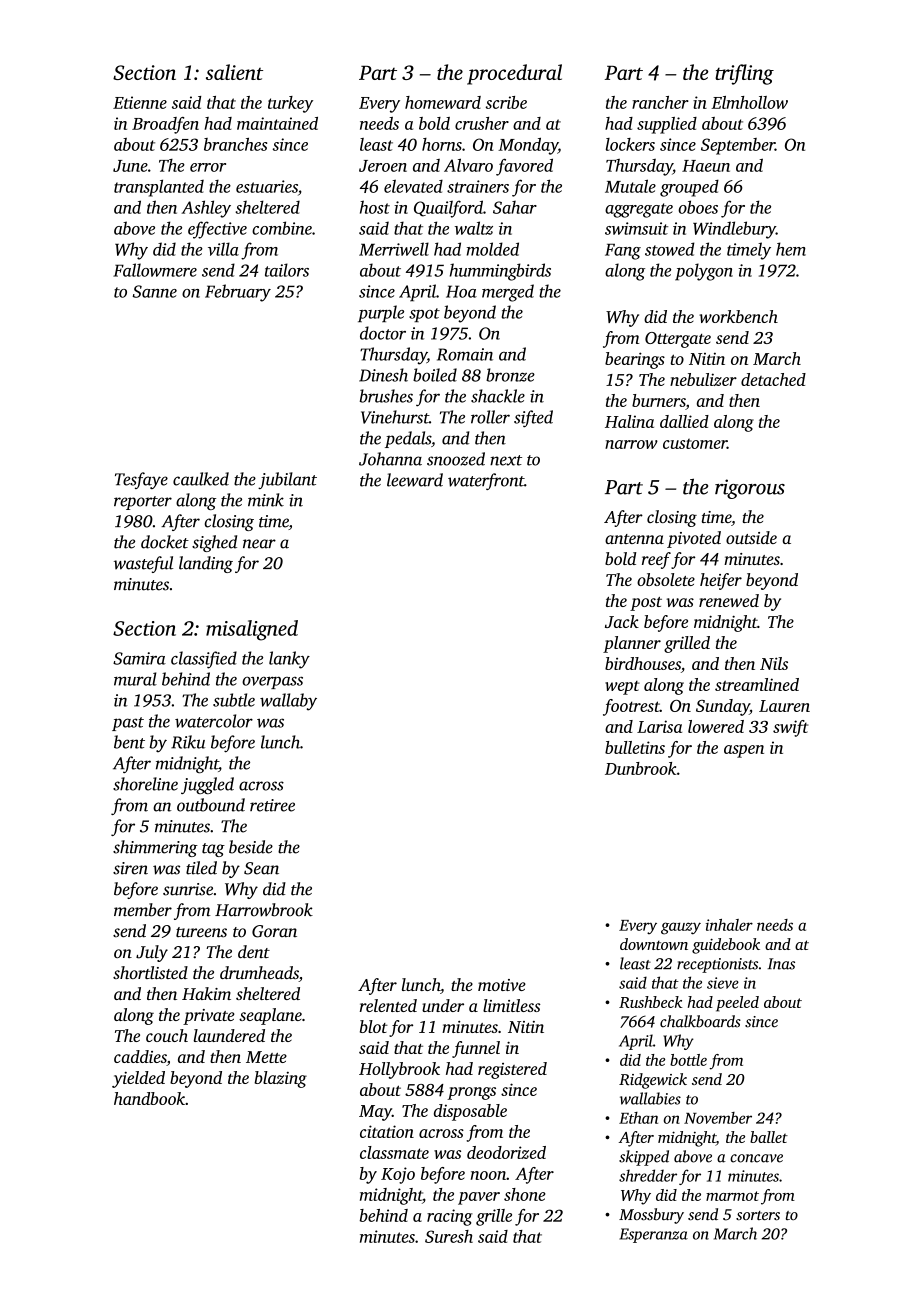 This screenshot has width=924, height=1308. What do you see at coordinates (287, 480) in the screenshot?
I see `jubilant` at bounding box center [287, 480].
